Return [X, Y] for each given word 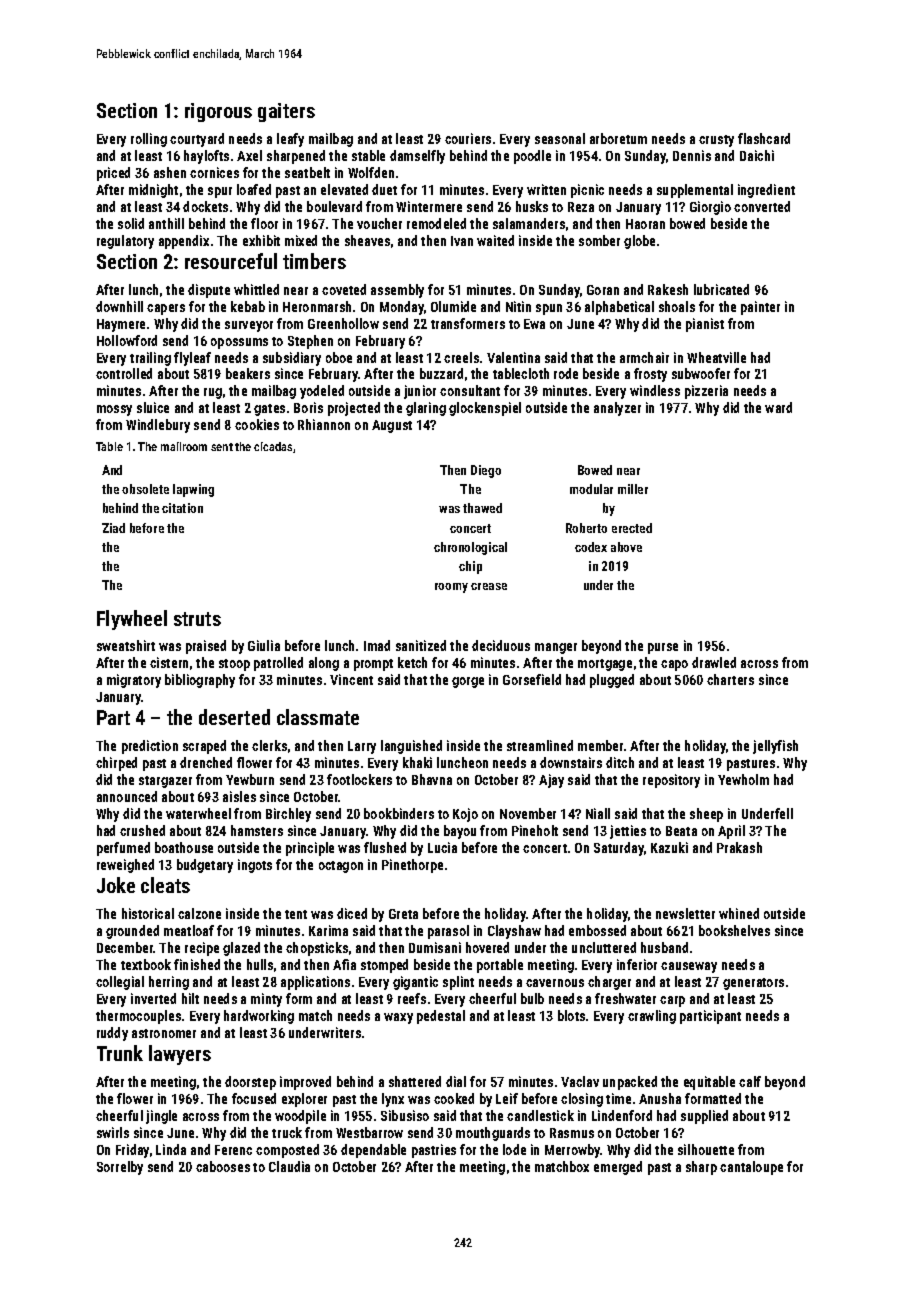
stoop [234, 665]
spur [220, 192]
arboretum [618, 138]
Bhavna [432, 779]
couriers [468, 138]
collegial [120, 983]
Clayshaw [514, 932]
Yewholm [743, 779]
